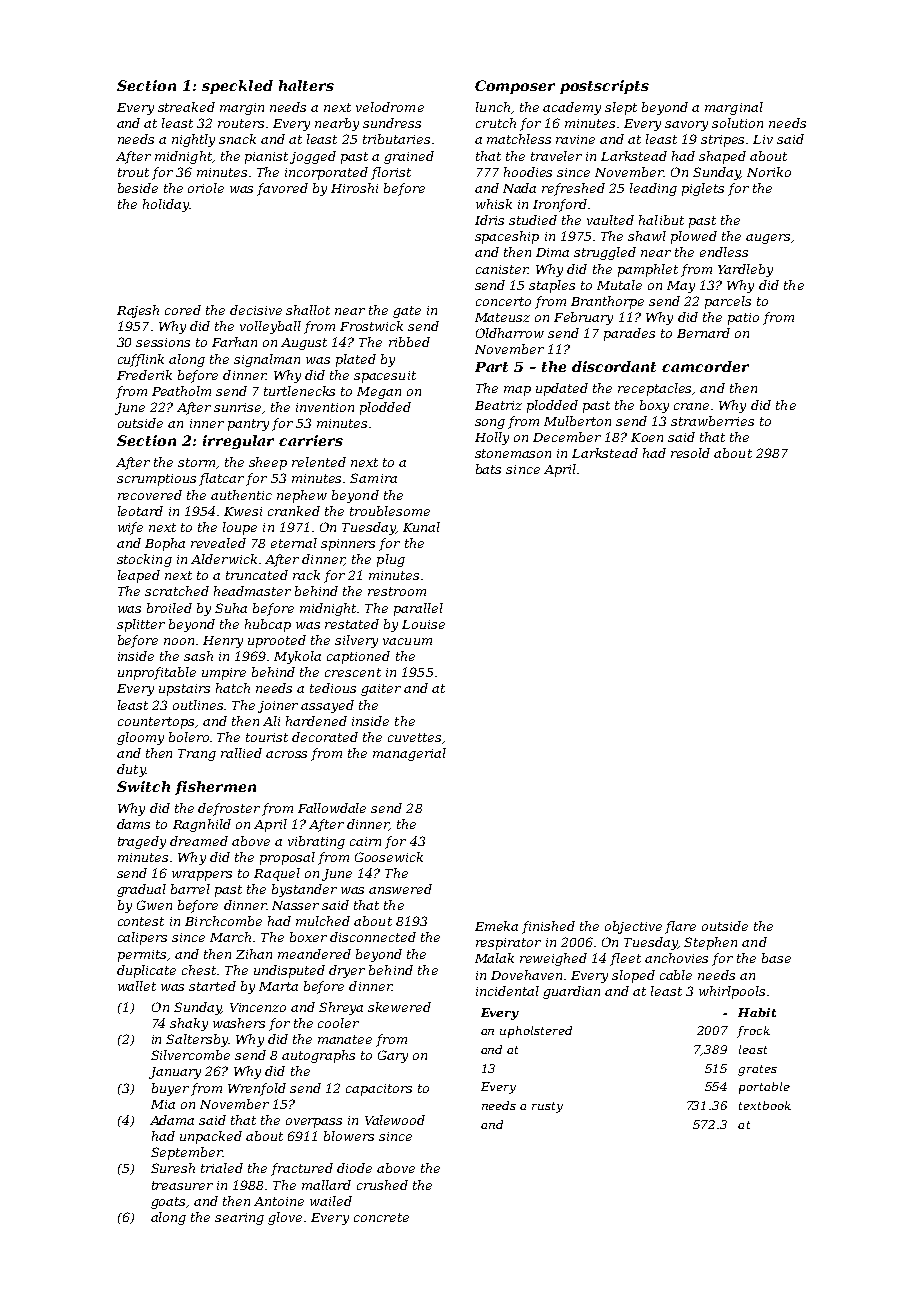 Image resolution: width=924 pixels, height=1308 pixels. What do you see at coordinates (604, 87) in the document?
I see `postscripts` at bounding box center [604, 87].
